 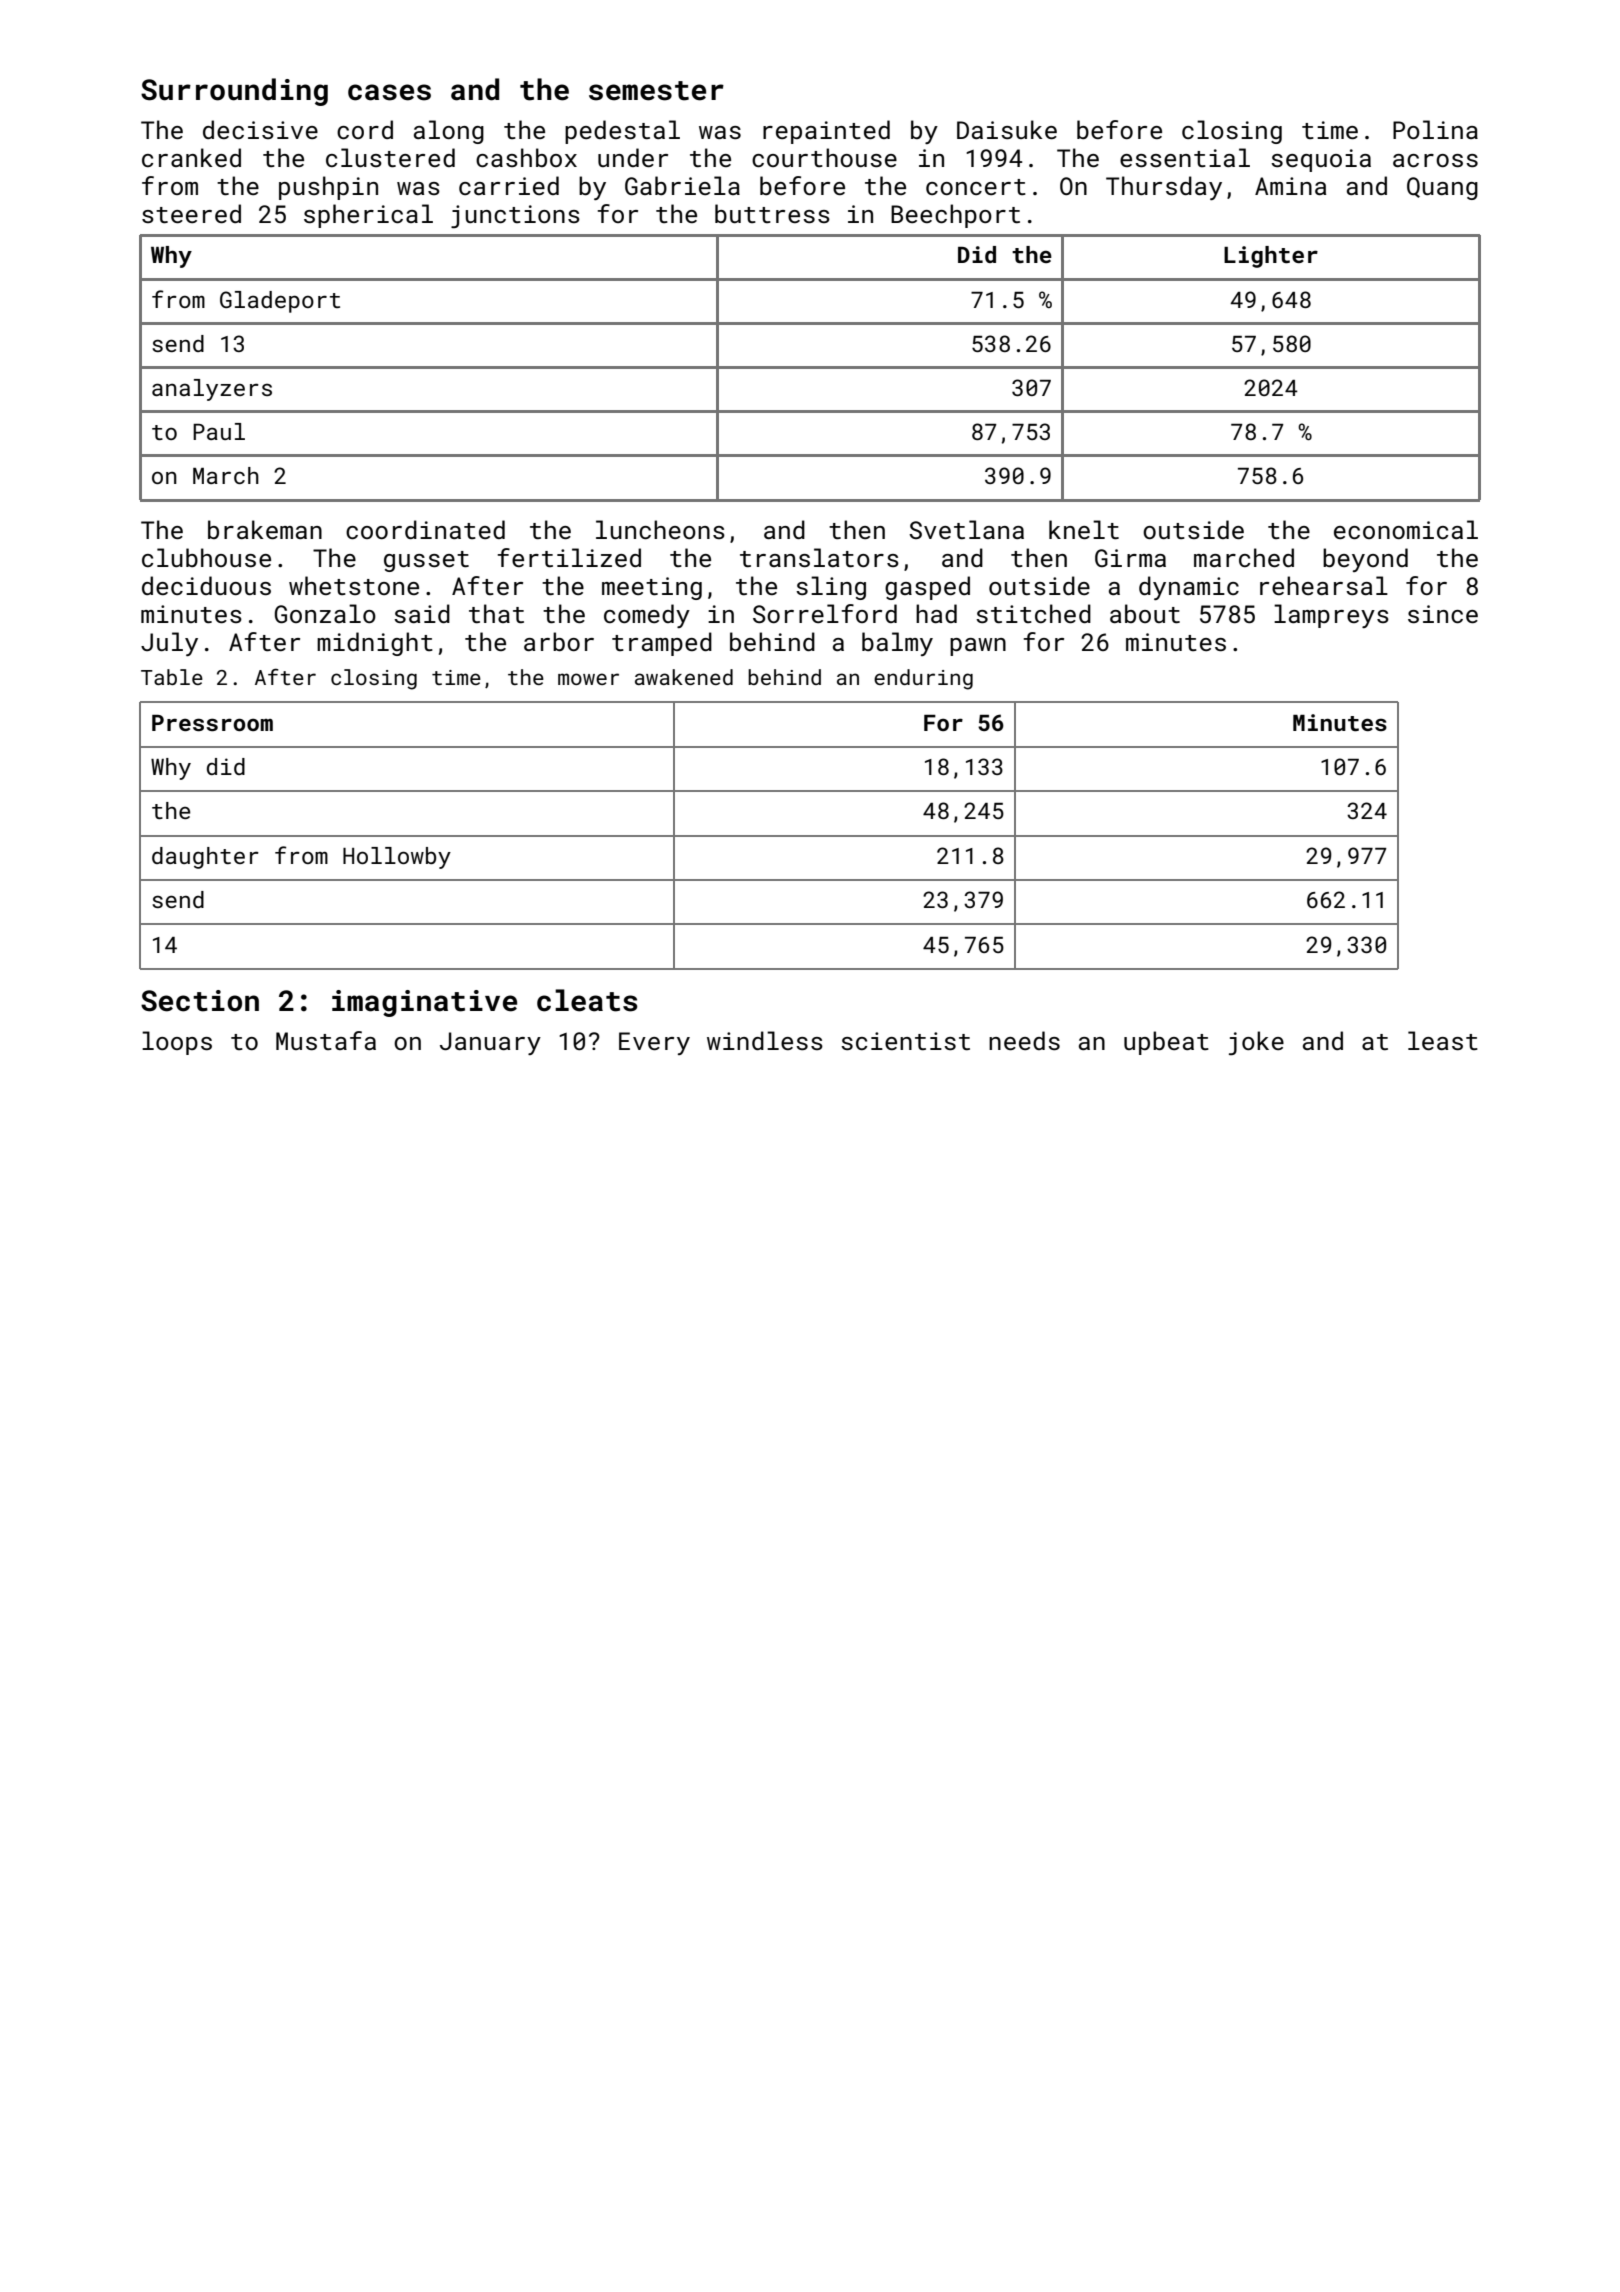 I want to click on cleats, so click(x=587, y=1000).
